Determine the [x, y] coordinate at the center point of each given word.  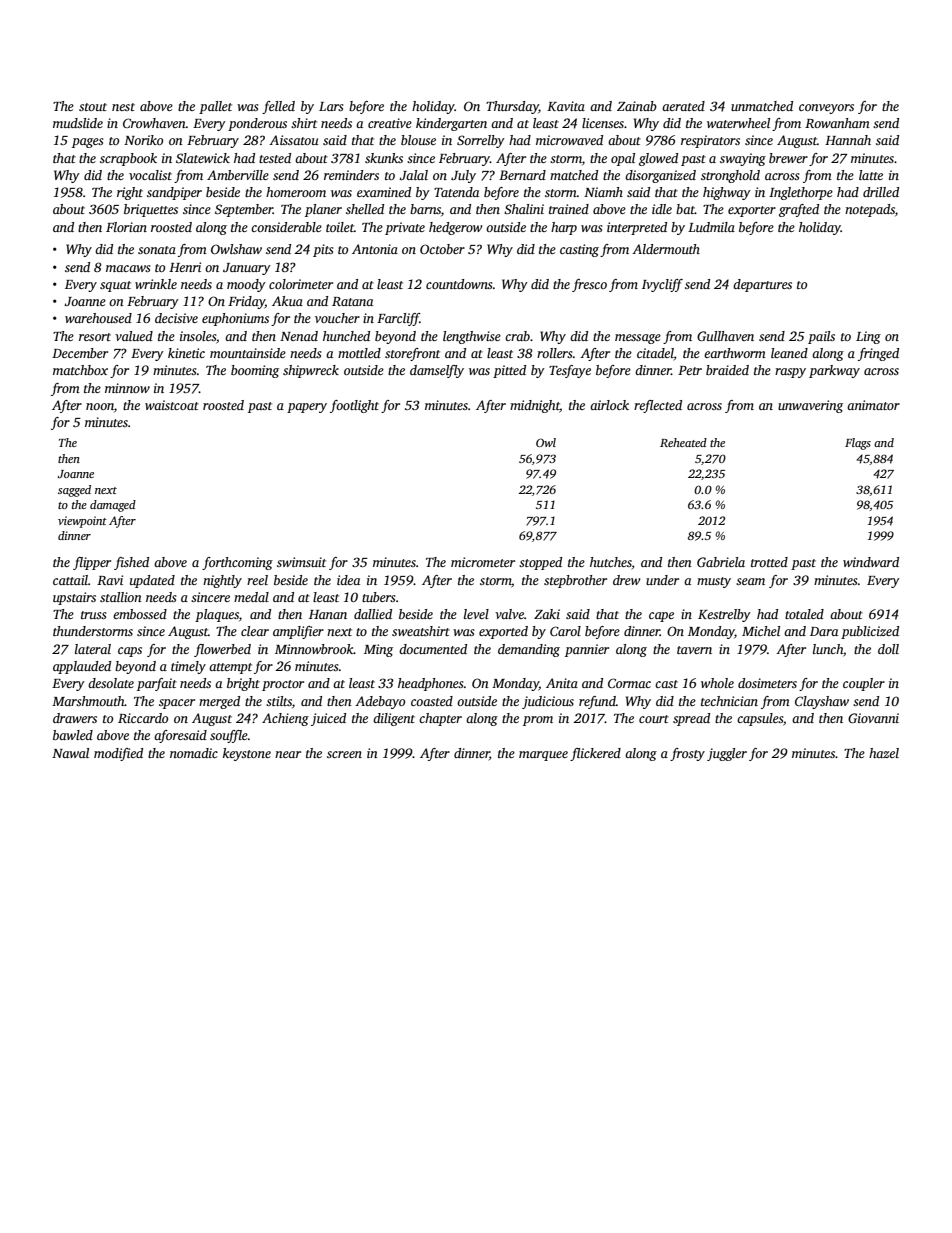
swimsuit [301, 562]
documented [433, 649]
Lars [331, 106]
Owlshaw [236, 249]
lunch [828, 649]
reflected [658, 406]
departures [762, 285]
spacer [177, 704]
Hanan [328, 614]
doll [888, 649]
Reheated [683, 442]
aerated [683, 106]
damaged [113, 506]
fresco [589, 285]
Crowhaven [154, 123]
